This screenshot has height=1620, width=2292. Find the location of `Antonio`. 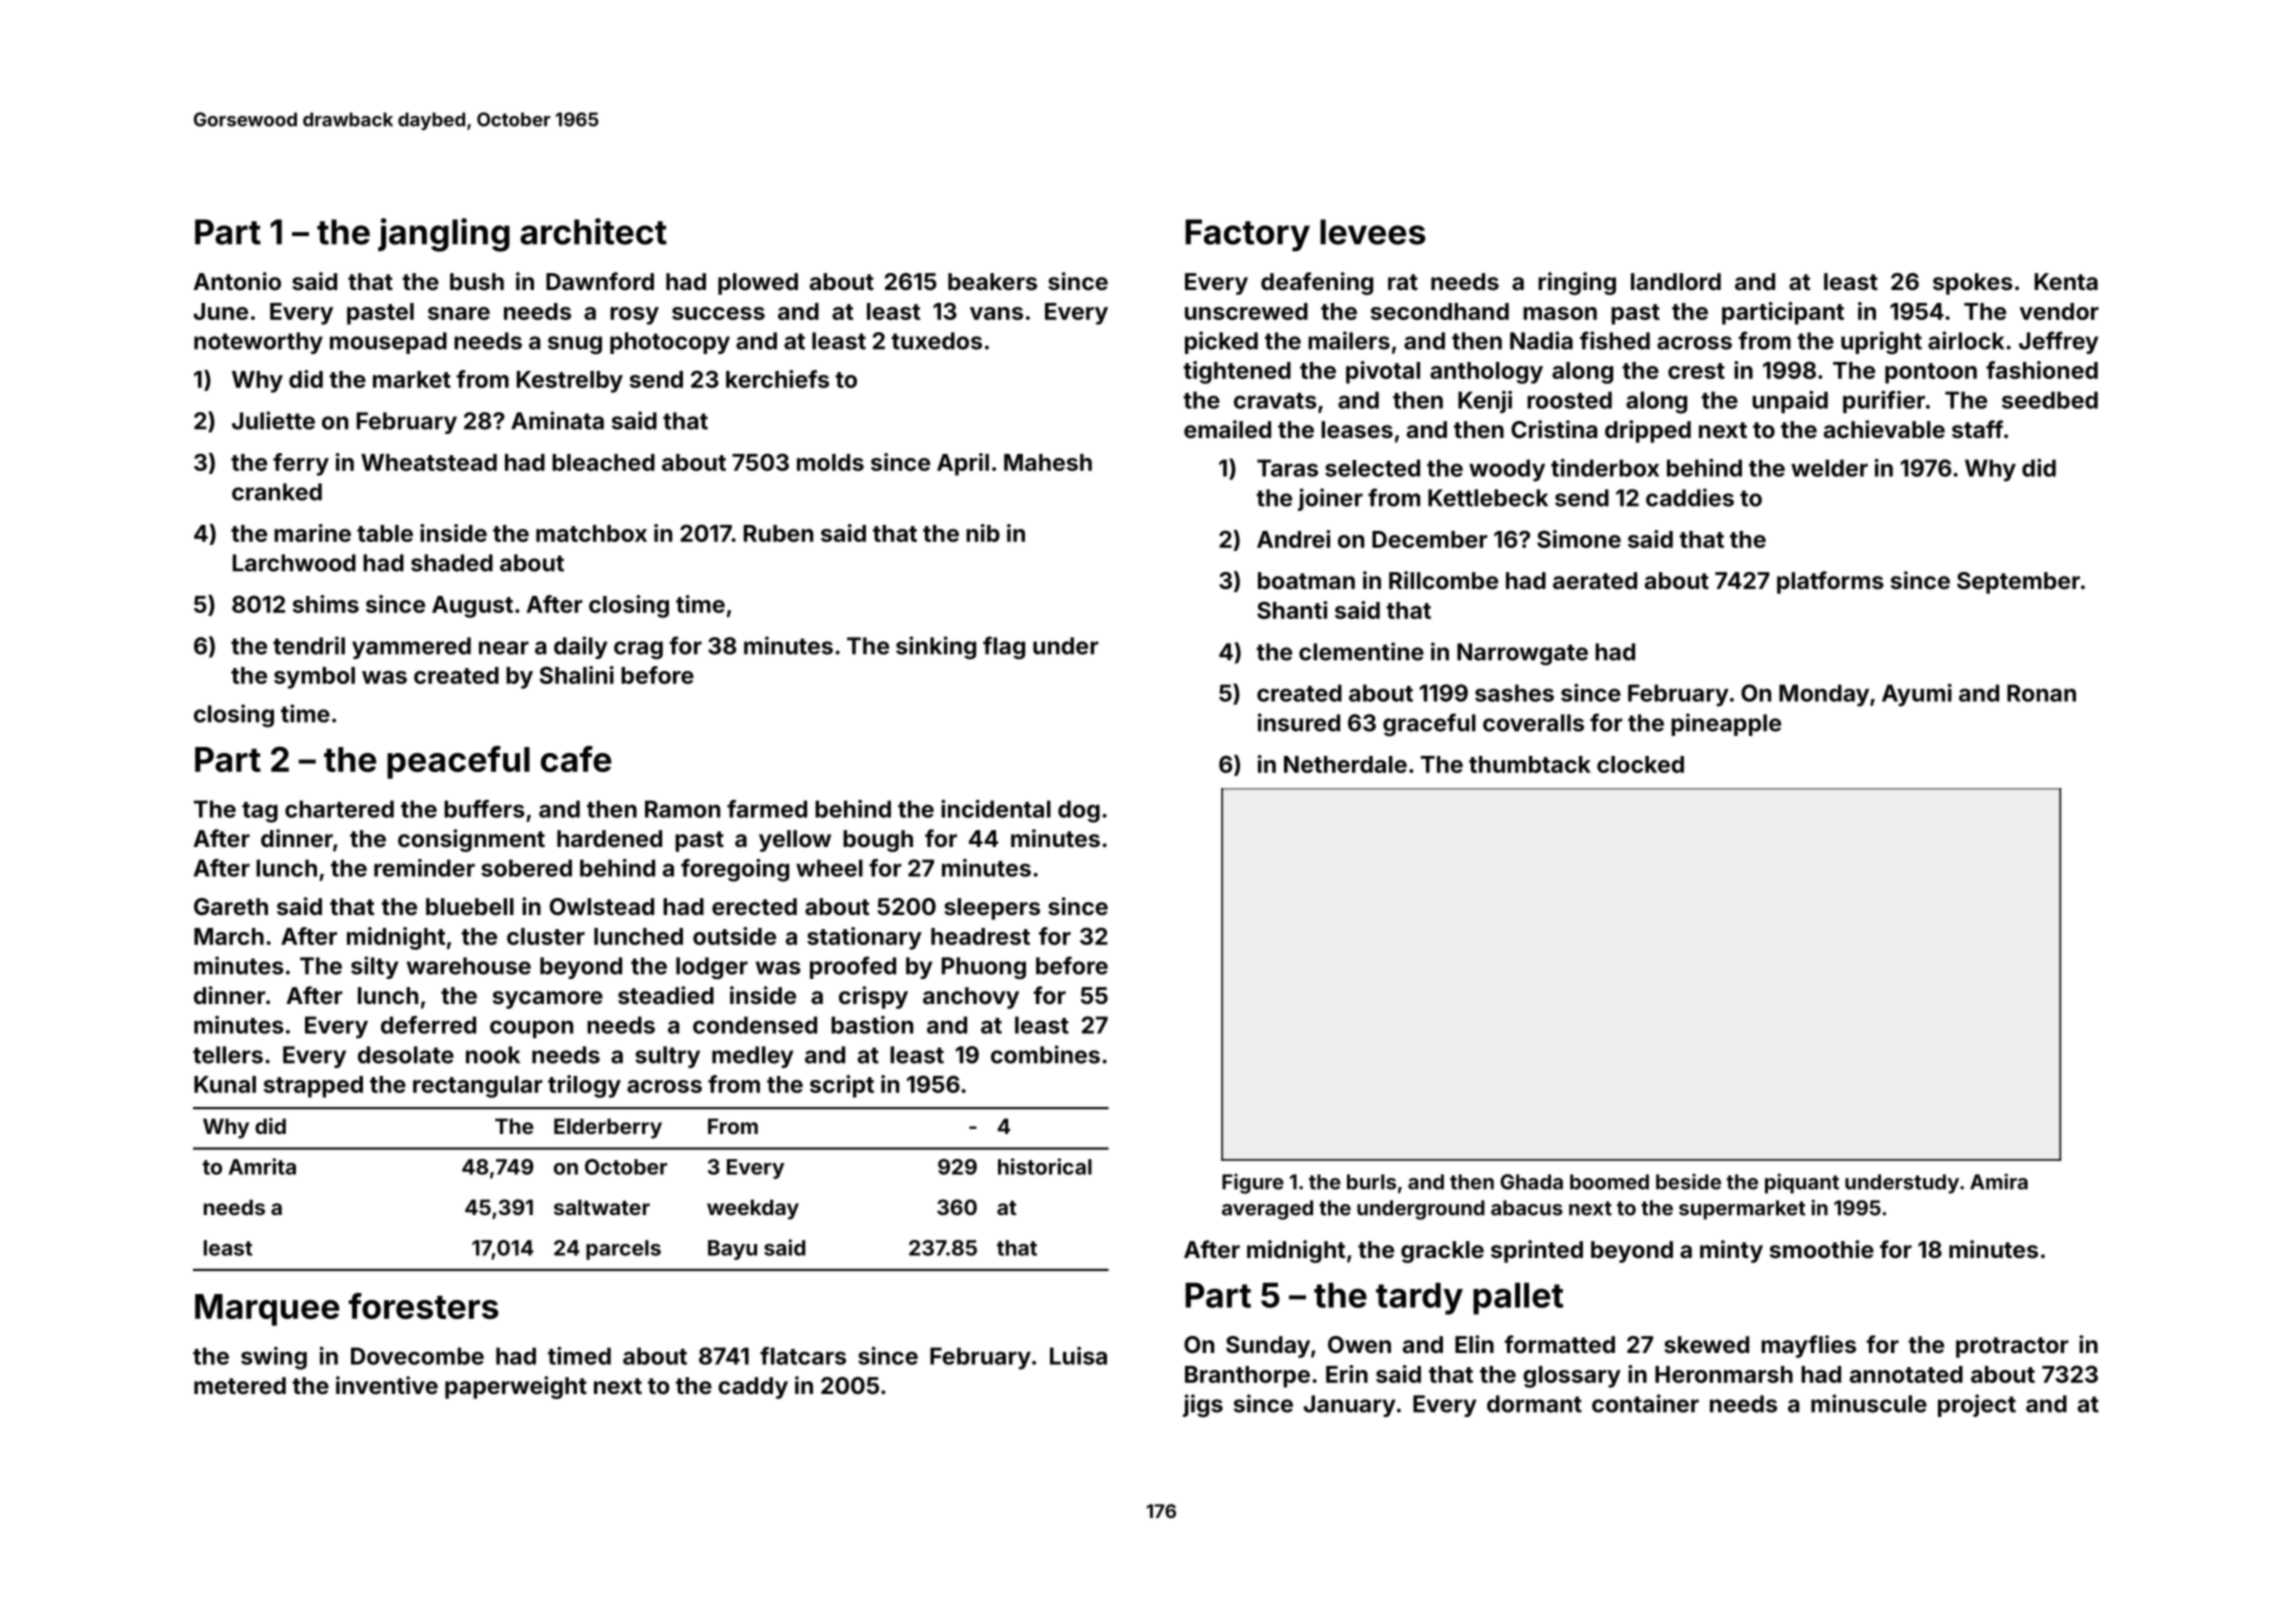

Antonio is located at coordinates (237, 281).
